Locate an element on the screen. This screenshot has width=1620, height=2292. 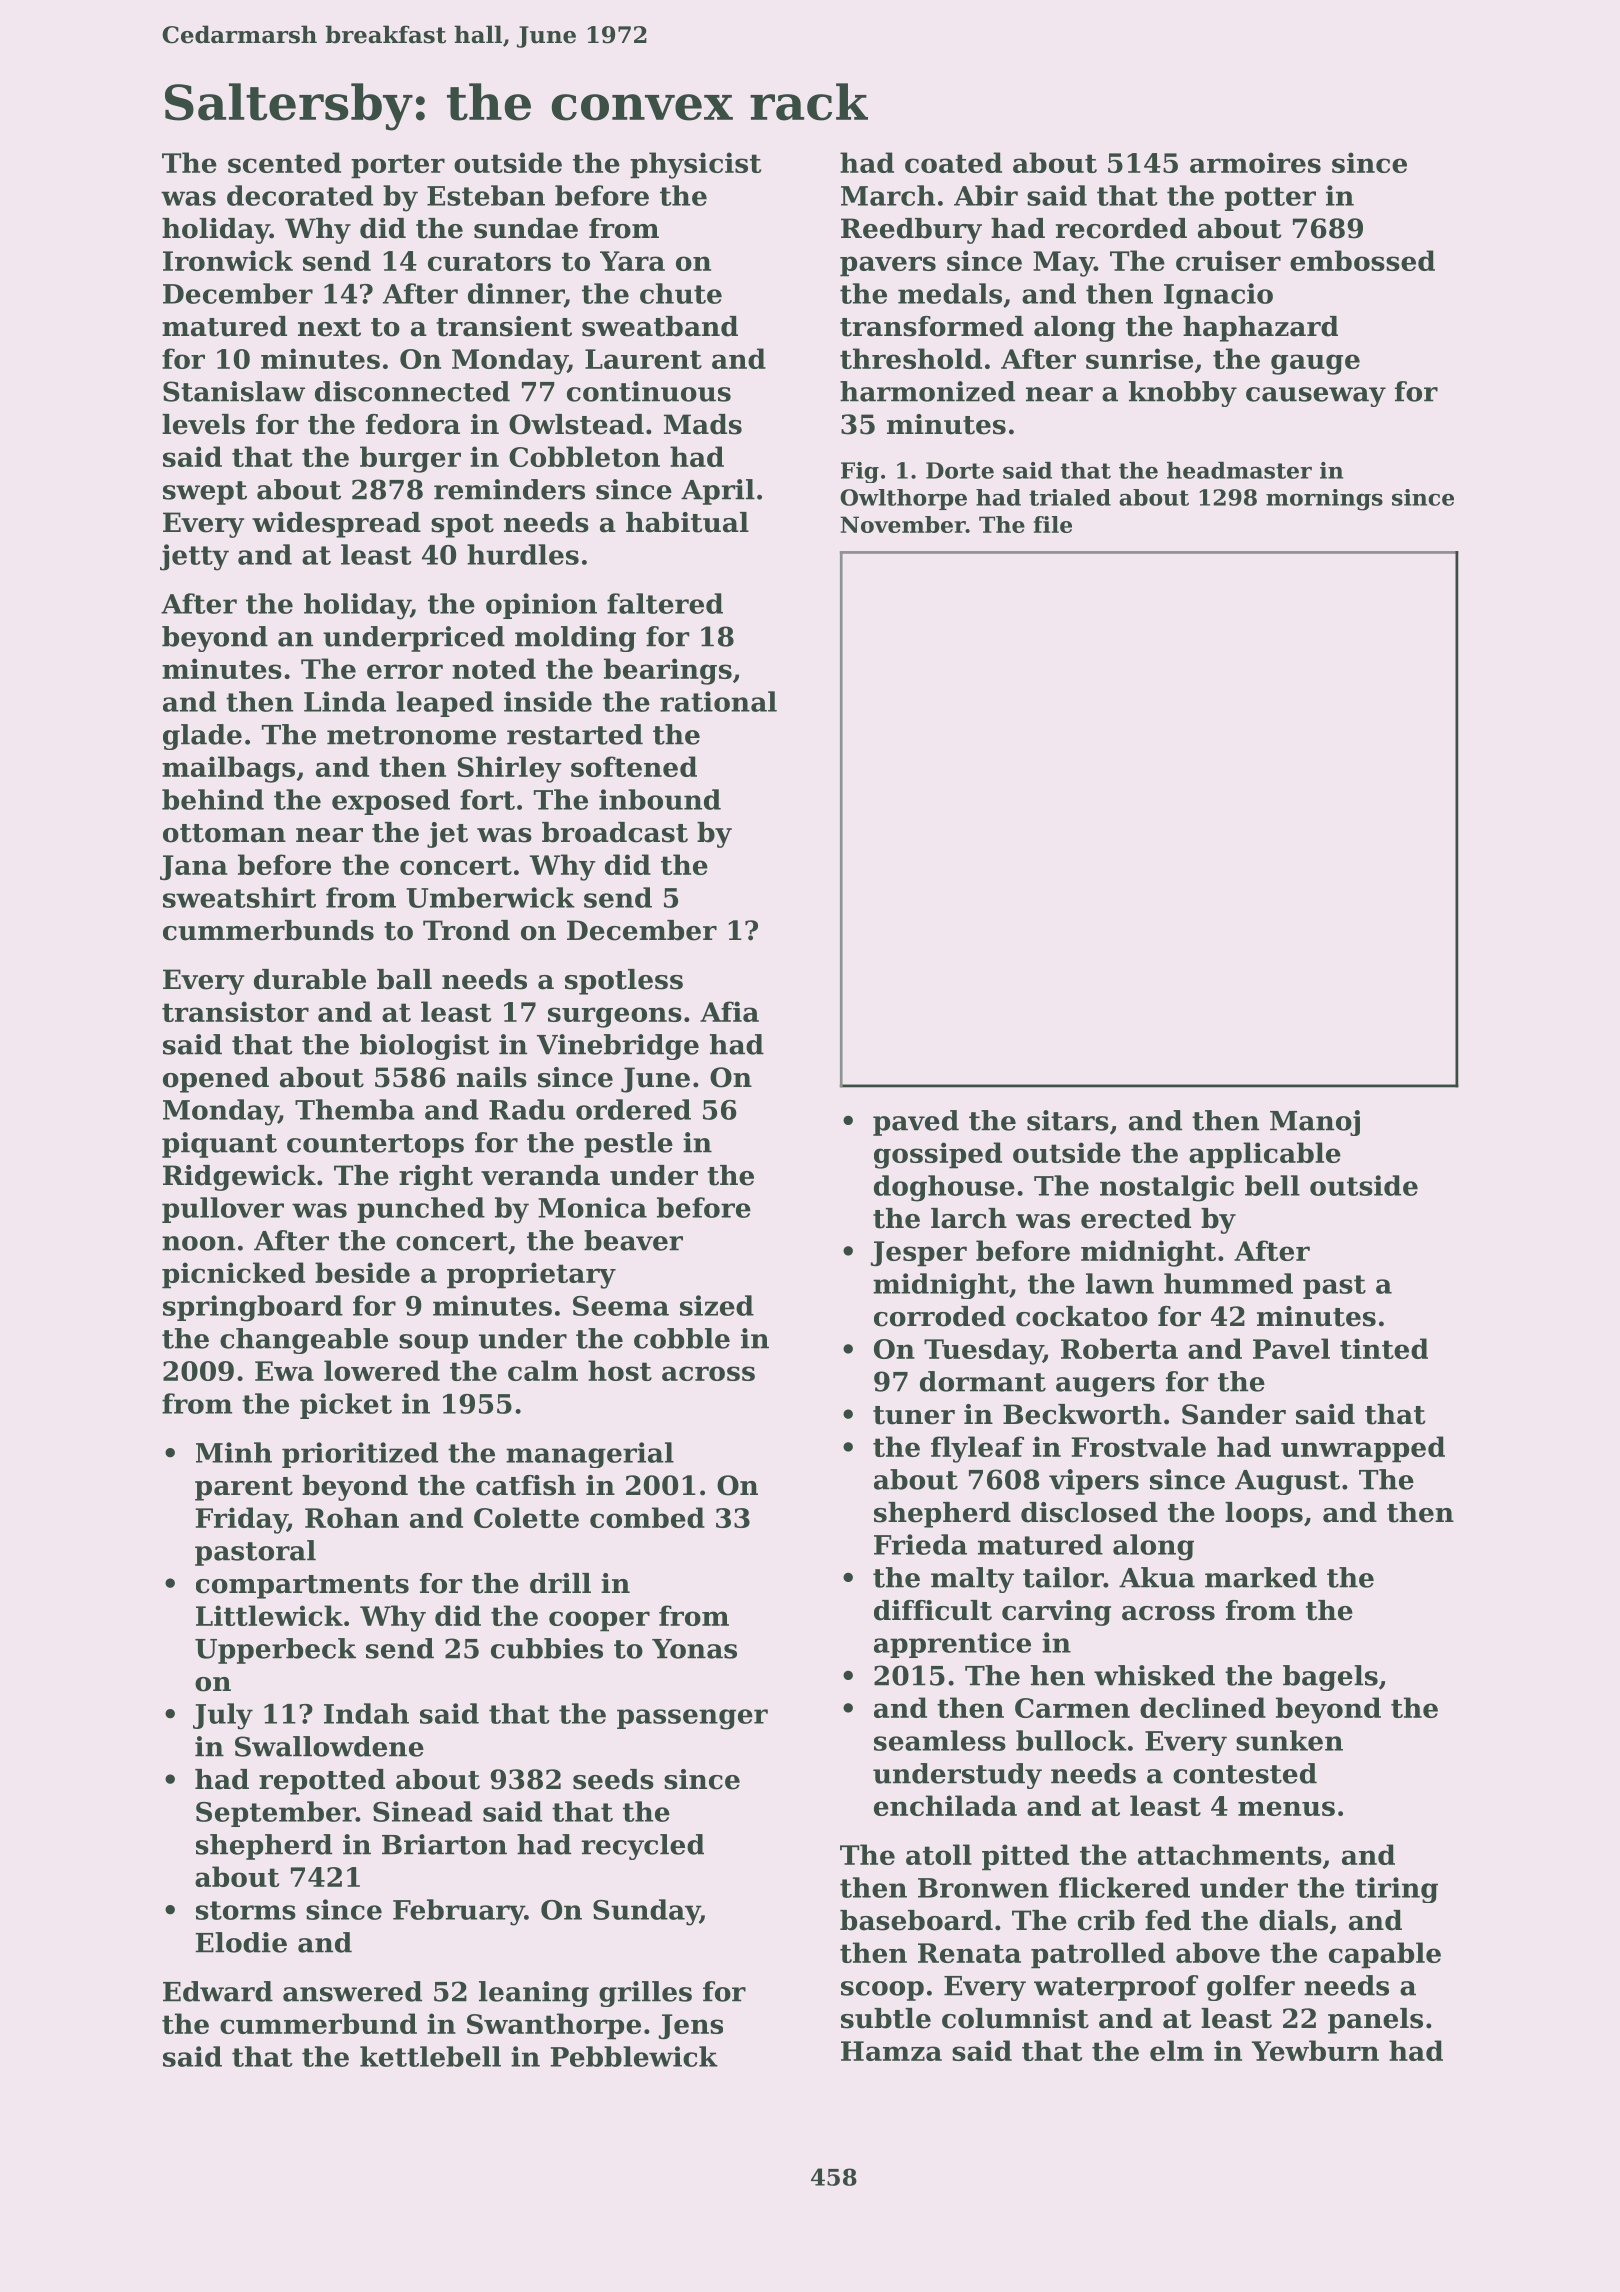
levels is located at coordinates (203, 424).
